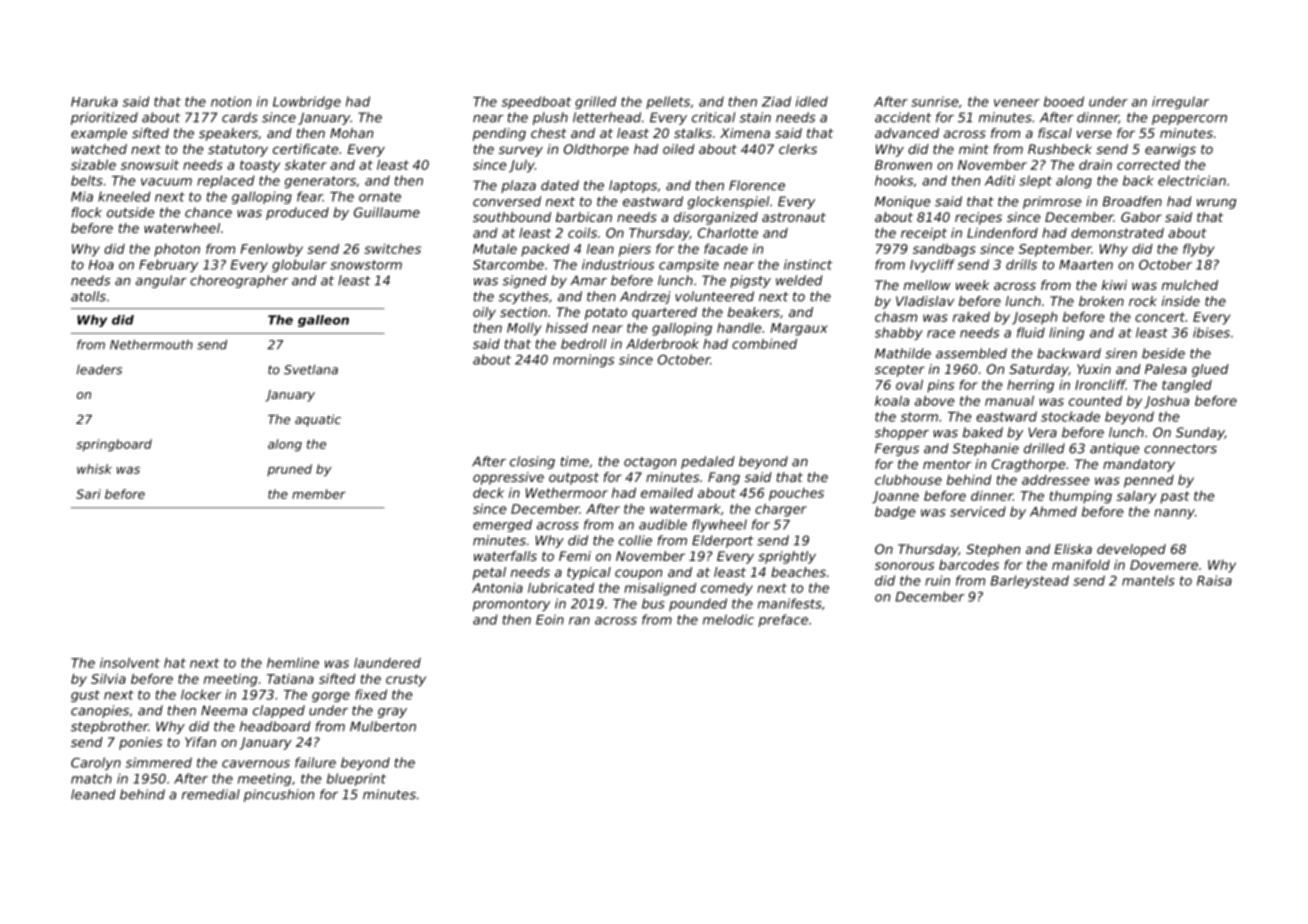 This screenshot has height=924, width=1308. What do you see at coordinates (1055, 480) in the screenshot?
I see `addressee` at bounding box center [1055, 480].
